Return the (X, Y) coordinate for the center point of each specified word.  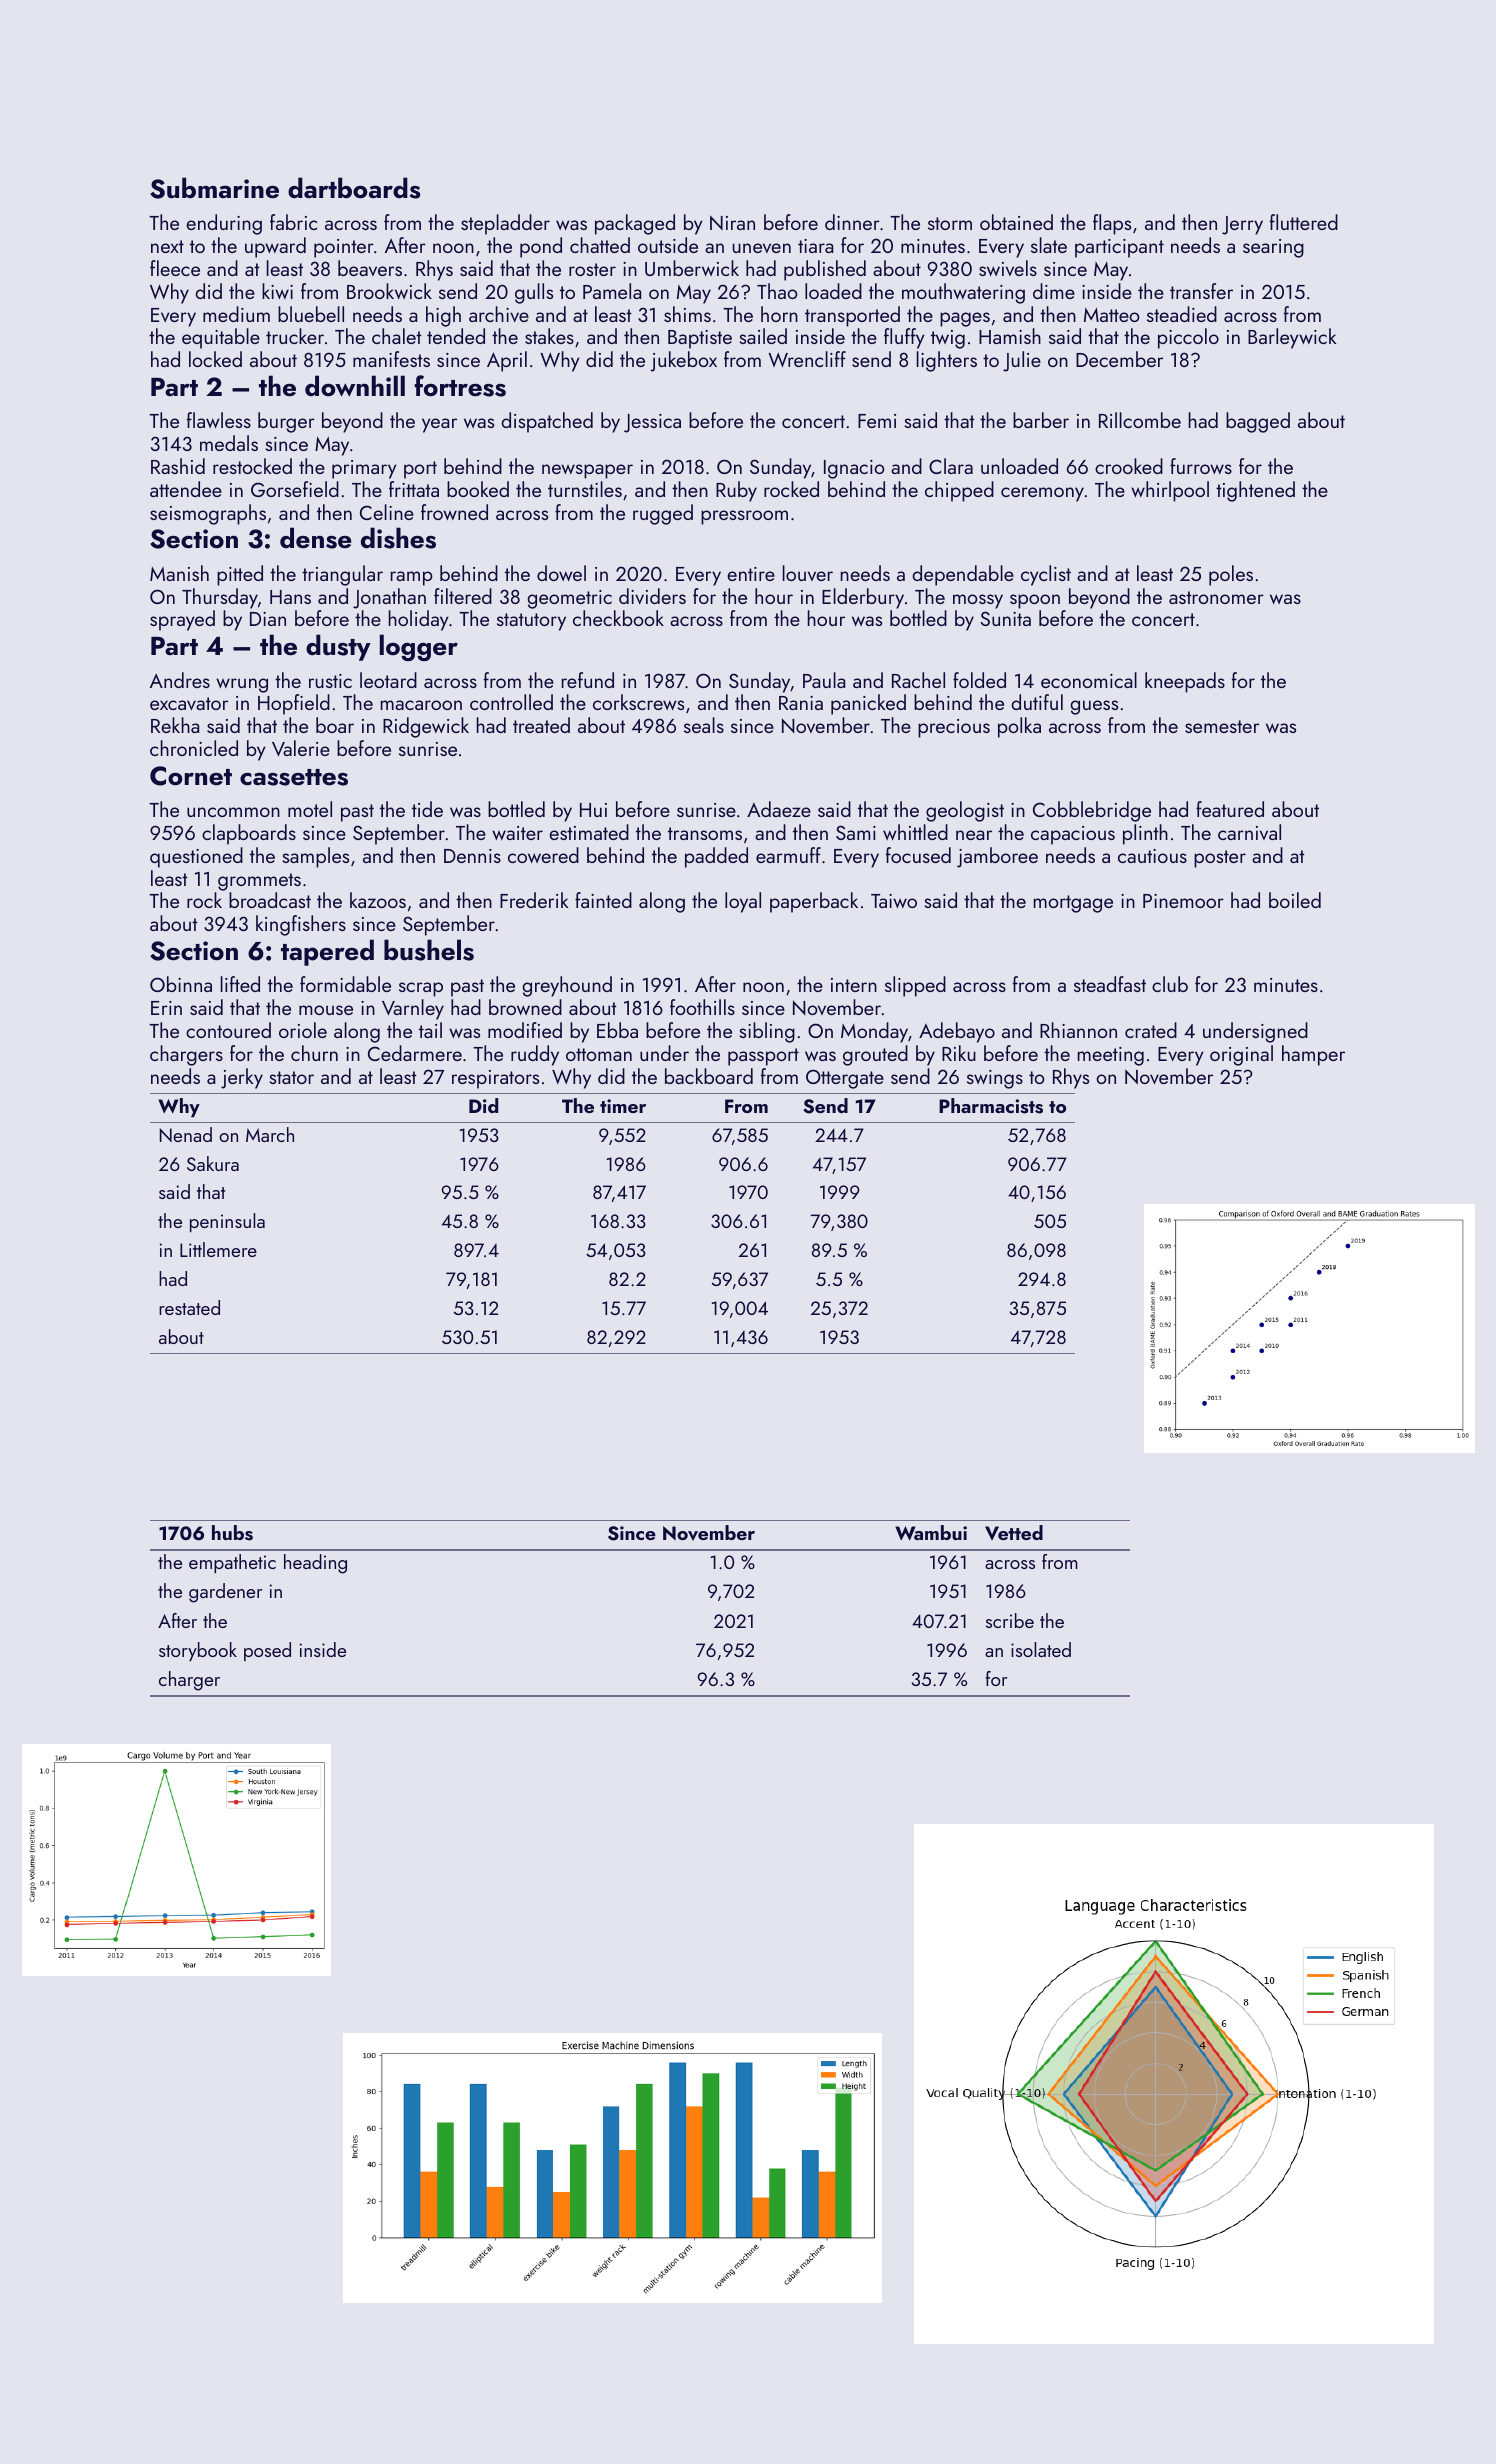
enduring (224, 224)
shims (687, 314)
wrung (242, 685)
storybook (198, 1651)
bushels (429, 950)
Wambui (931, 1533)
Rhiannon (1078, 1030)
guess (1094, 707)
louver (808, 573)
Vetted (1014, 1532)
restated (189, 1307)
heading (315, 1564)
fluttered (1304, 222)
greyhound (567, 986)
